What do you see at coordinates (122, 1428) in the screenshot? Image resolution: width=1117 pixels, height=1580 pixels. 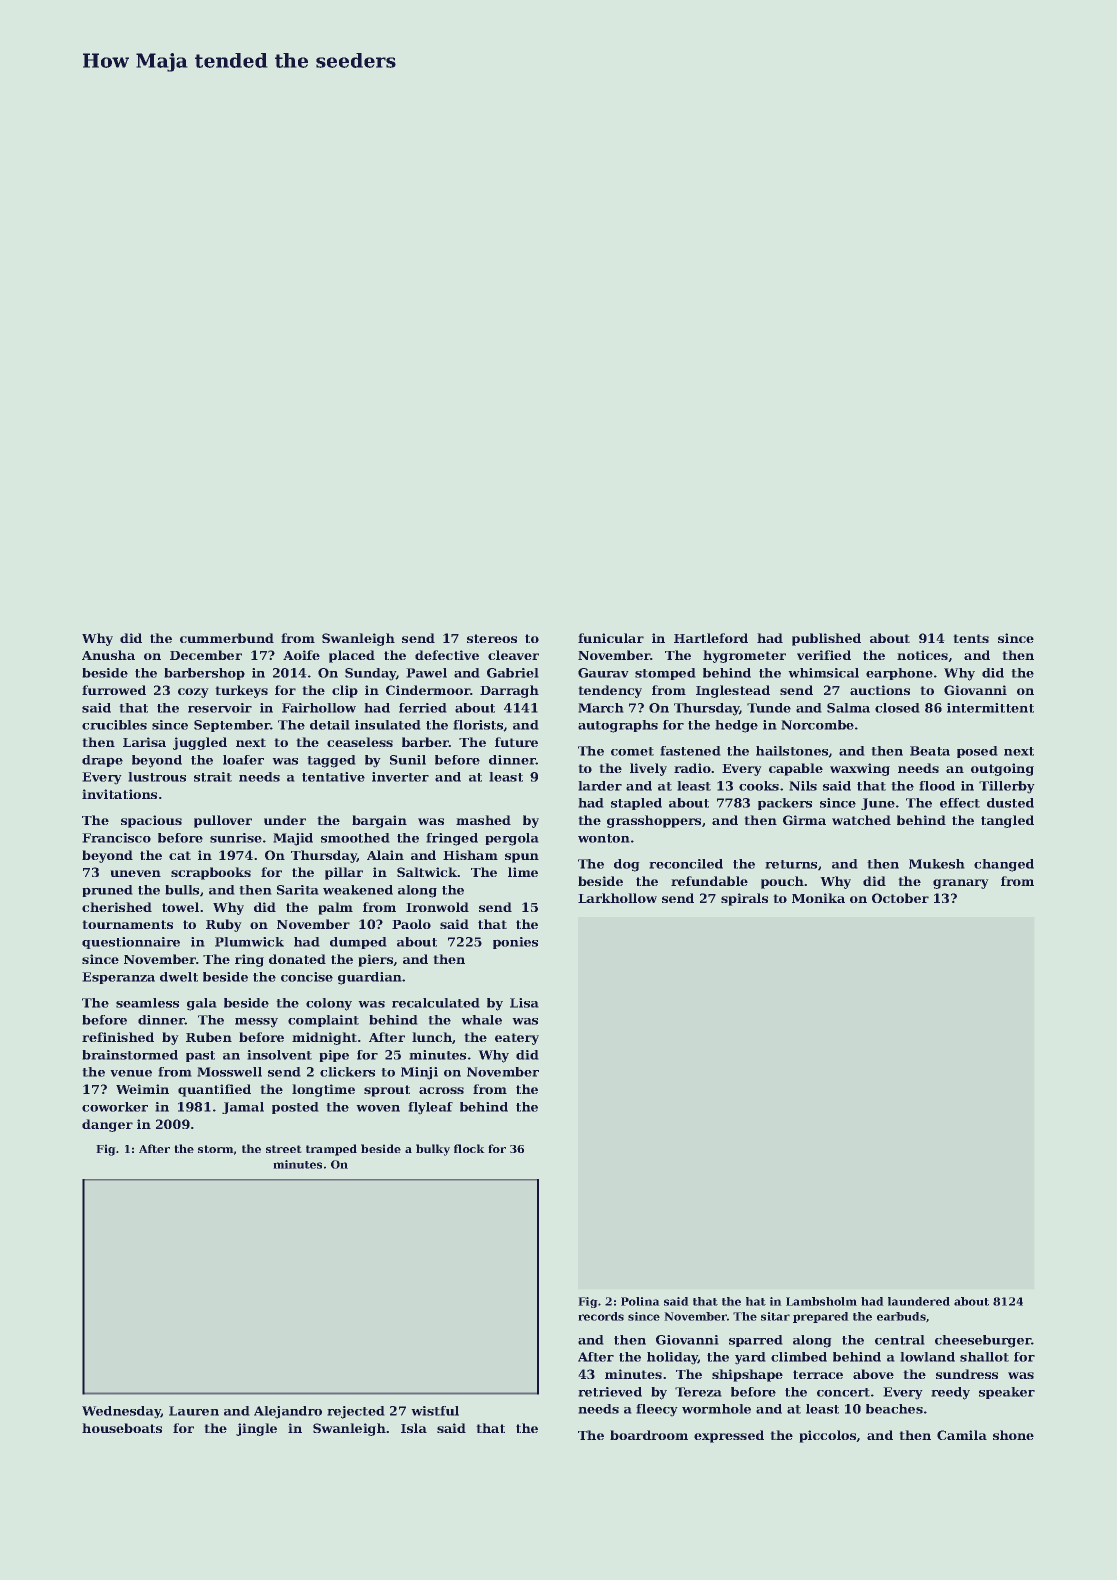 I see `houseboats` at bounding box center [122, 1428].
